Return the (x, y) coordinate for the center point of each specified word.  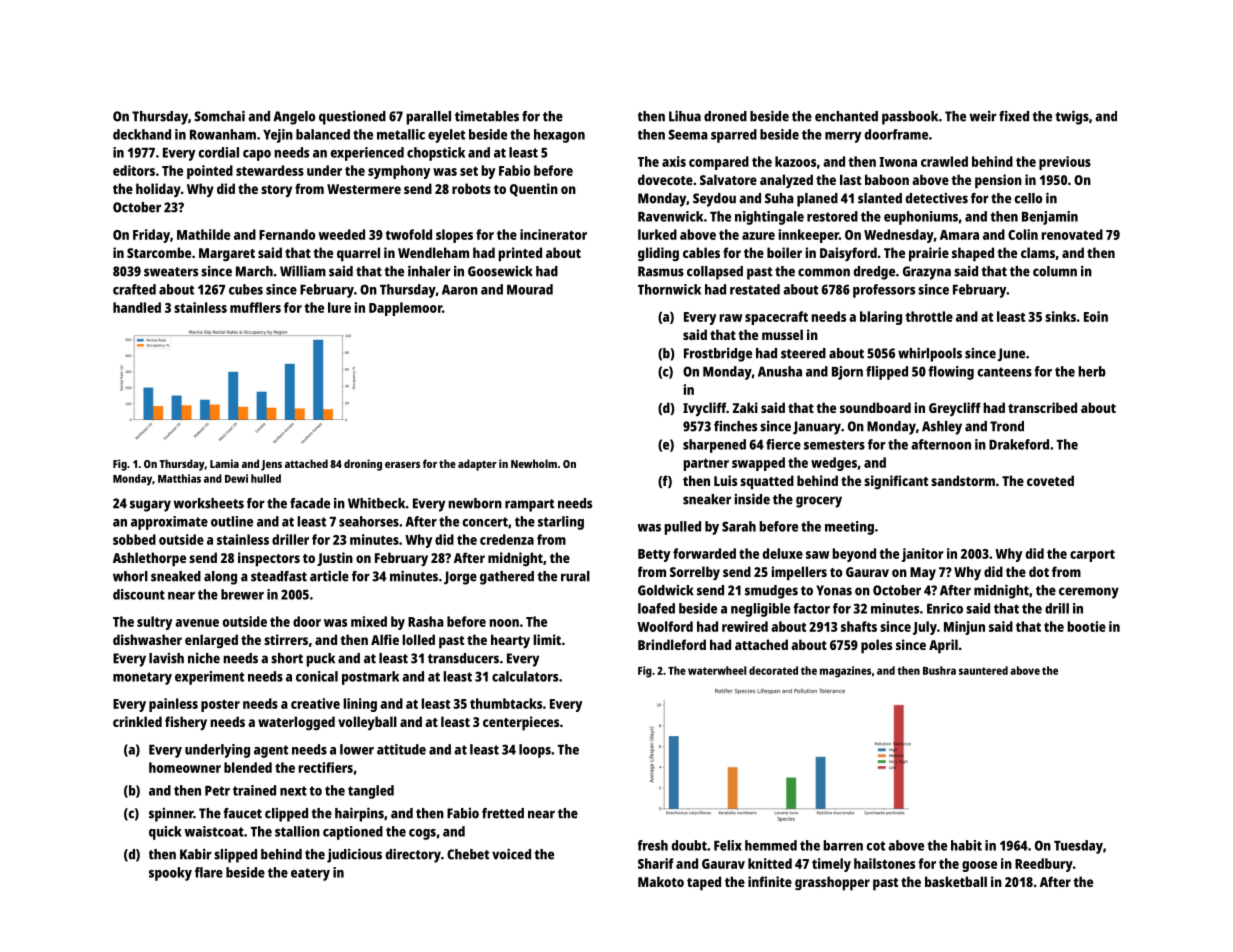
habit (966, 845)
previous (1065, 163)
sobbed (134, 539)
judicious (354, 855)
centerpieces (521, 723)
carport (1092, 555)
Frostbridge (718, 355)
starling (561, 523)
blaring (881, 318)
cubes (246, 289)
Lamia (224, 463)
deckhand (142, 134)
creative (315, 703)
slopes (454, 236)
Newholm (534, 463)
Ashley (942, 428)
